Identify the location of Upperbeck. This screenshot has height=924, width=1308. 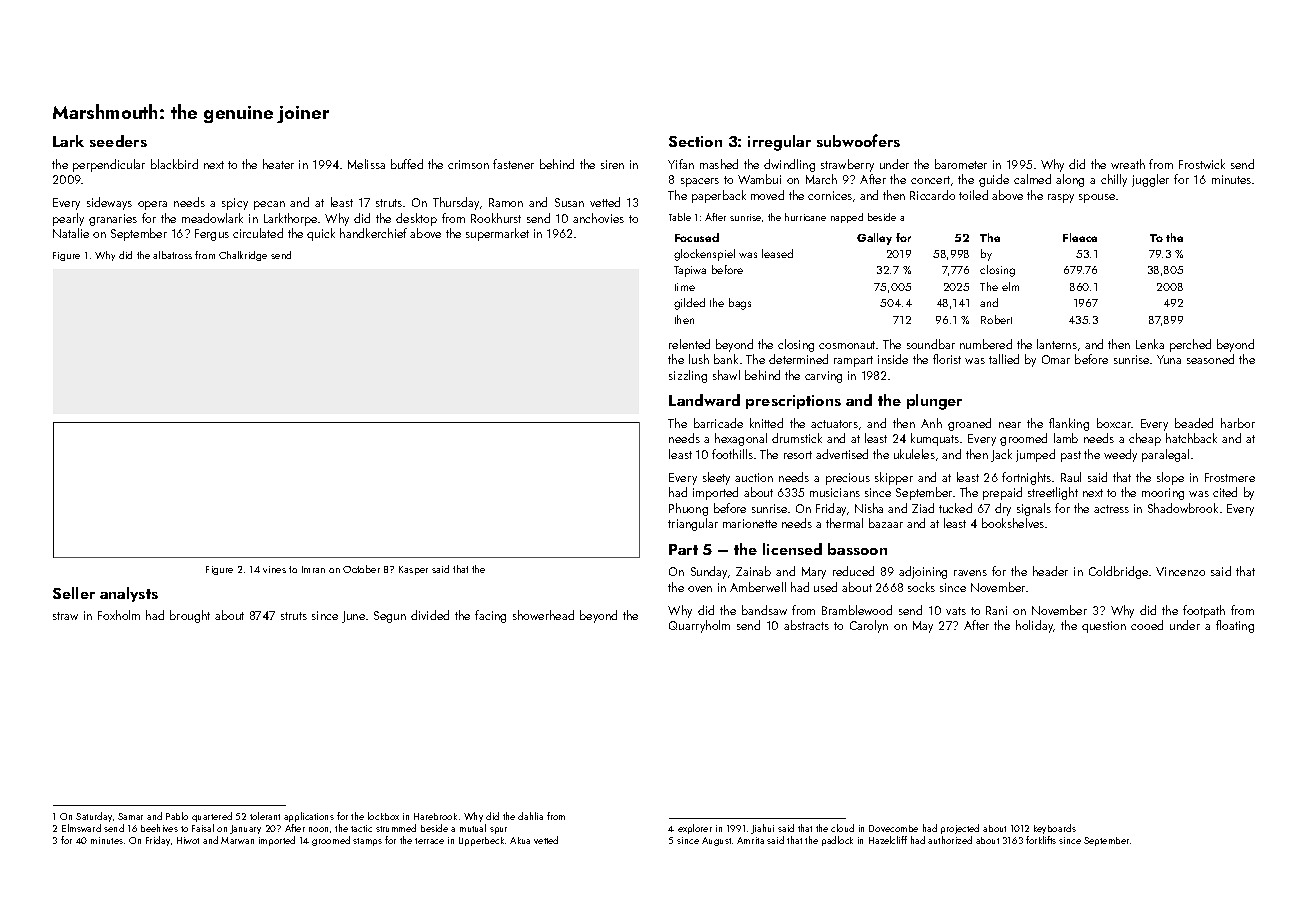
(481, 841).
